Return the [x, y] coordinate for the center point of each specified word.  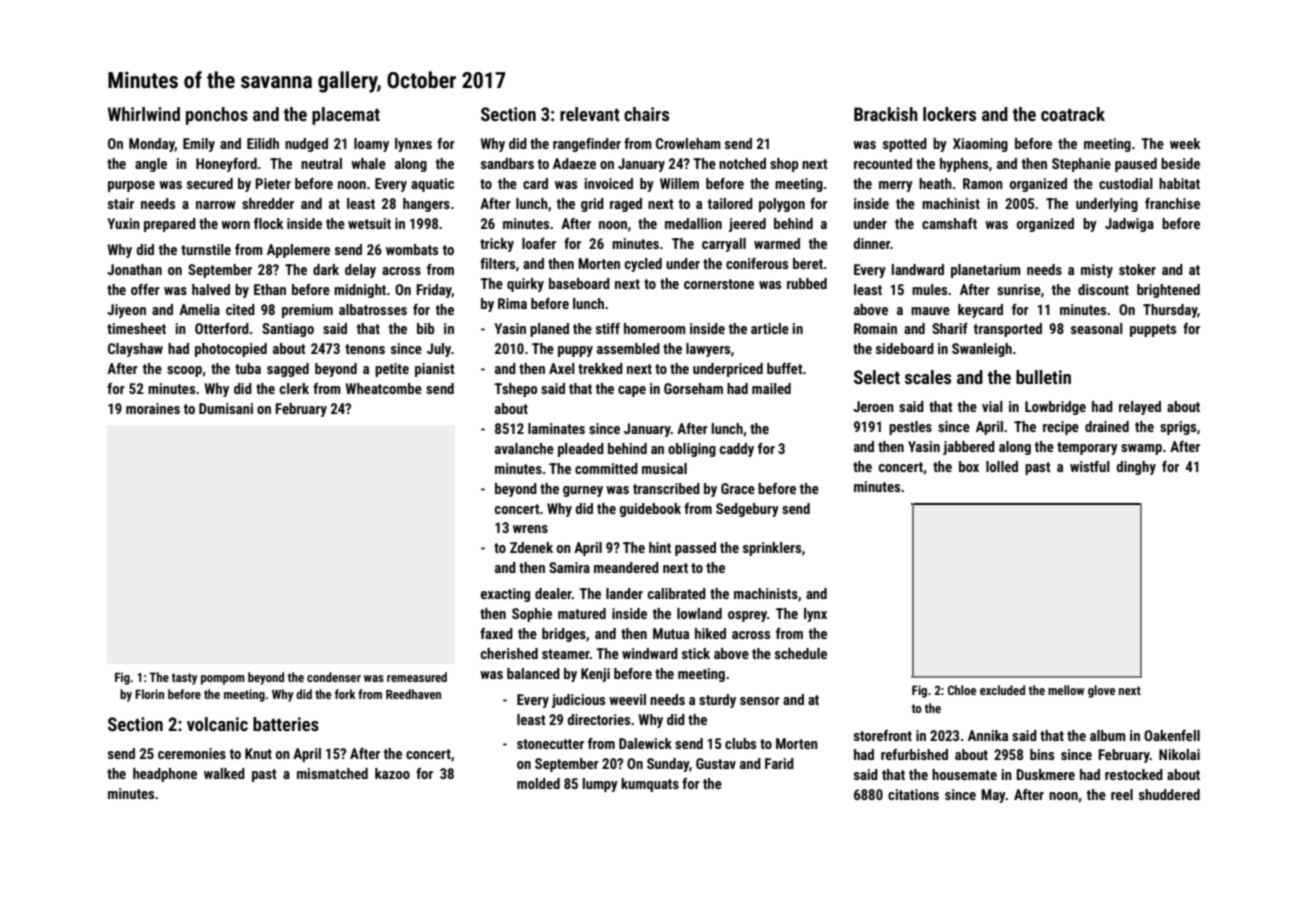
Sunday [668, 765]
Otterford [222, 328]
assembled [628, 348]
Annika [988, 735]
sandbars [507, 163]
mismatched [332, 773]
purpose [131, 186]
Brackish [886, 114]
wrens [530, 529]
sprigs [1178, 428]
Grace [738, 488]
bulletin [1043, 377]
